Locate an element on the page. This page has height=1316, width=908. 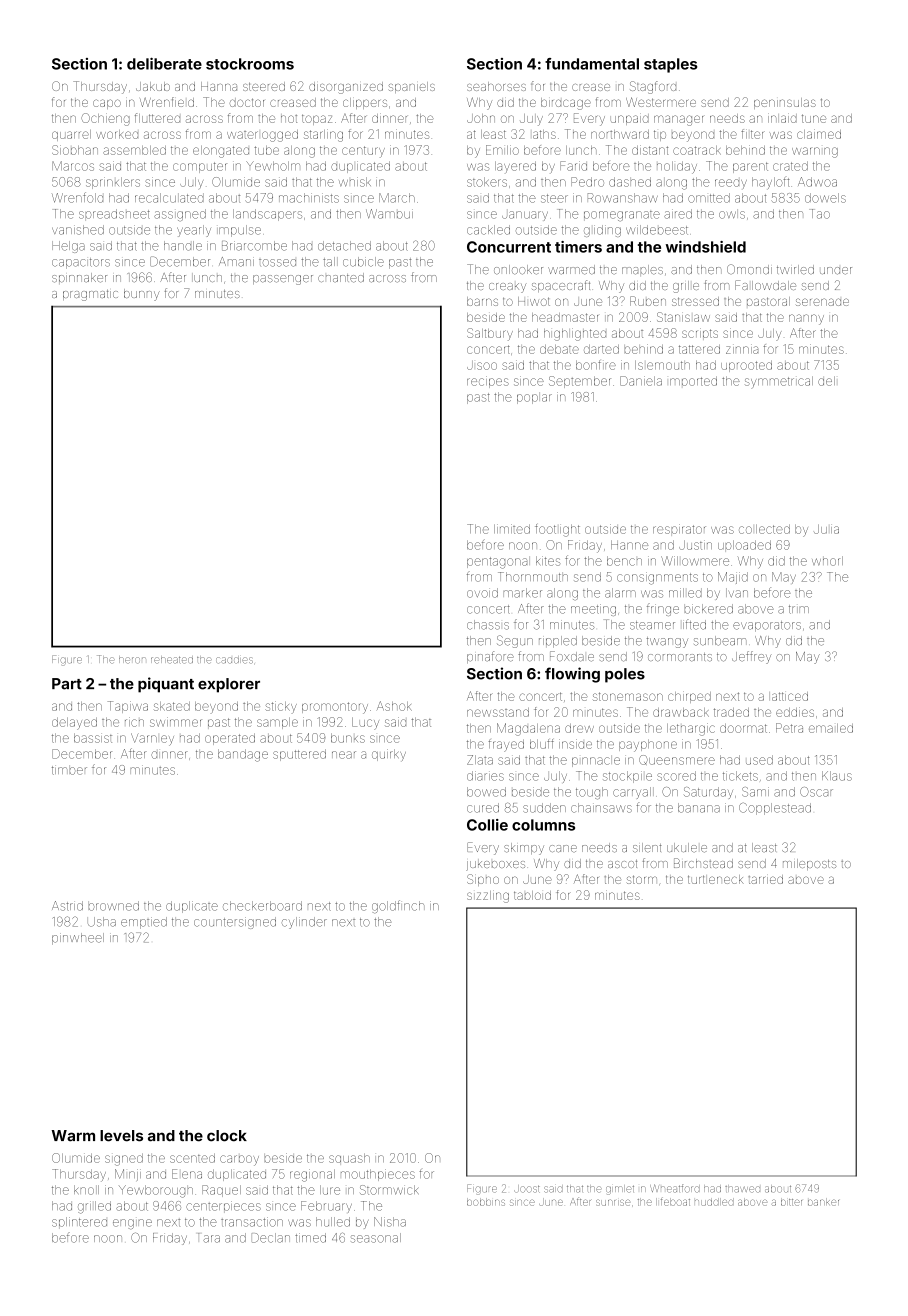
cackled is located at coordinates (488, 230).
